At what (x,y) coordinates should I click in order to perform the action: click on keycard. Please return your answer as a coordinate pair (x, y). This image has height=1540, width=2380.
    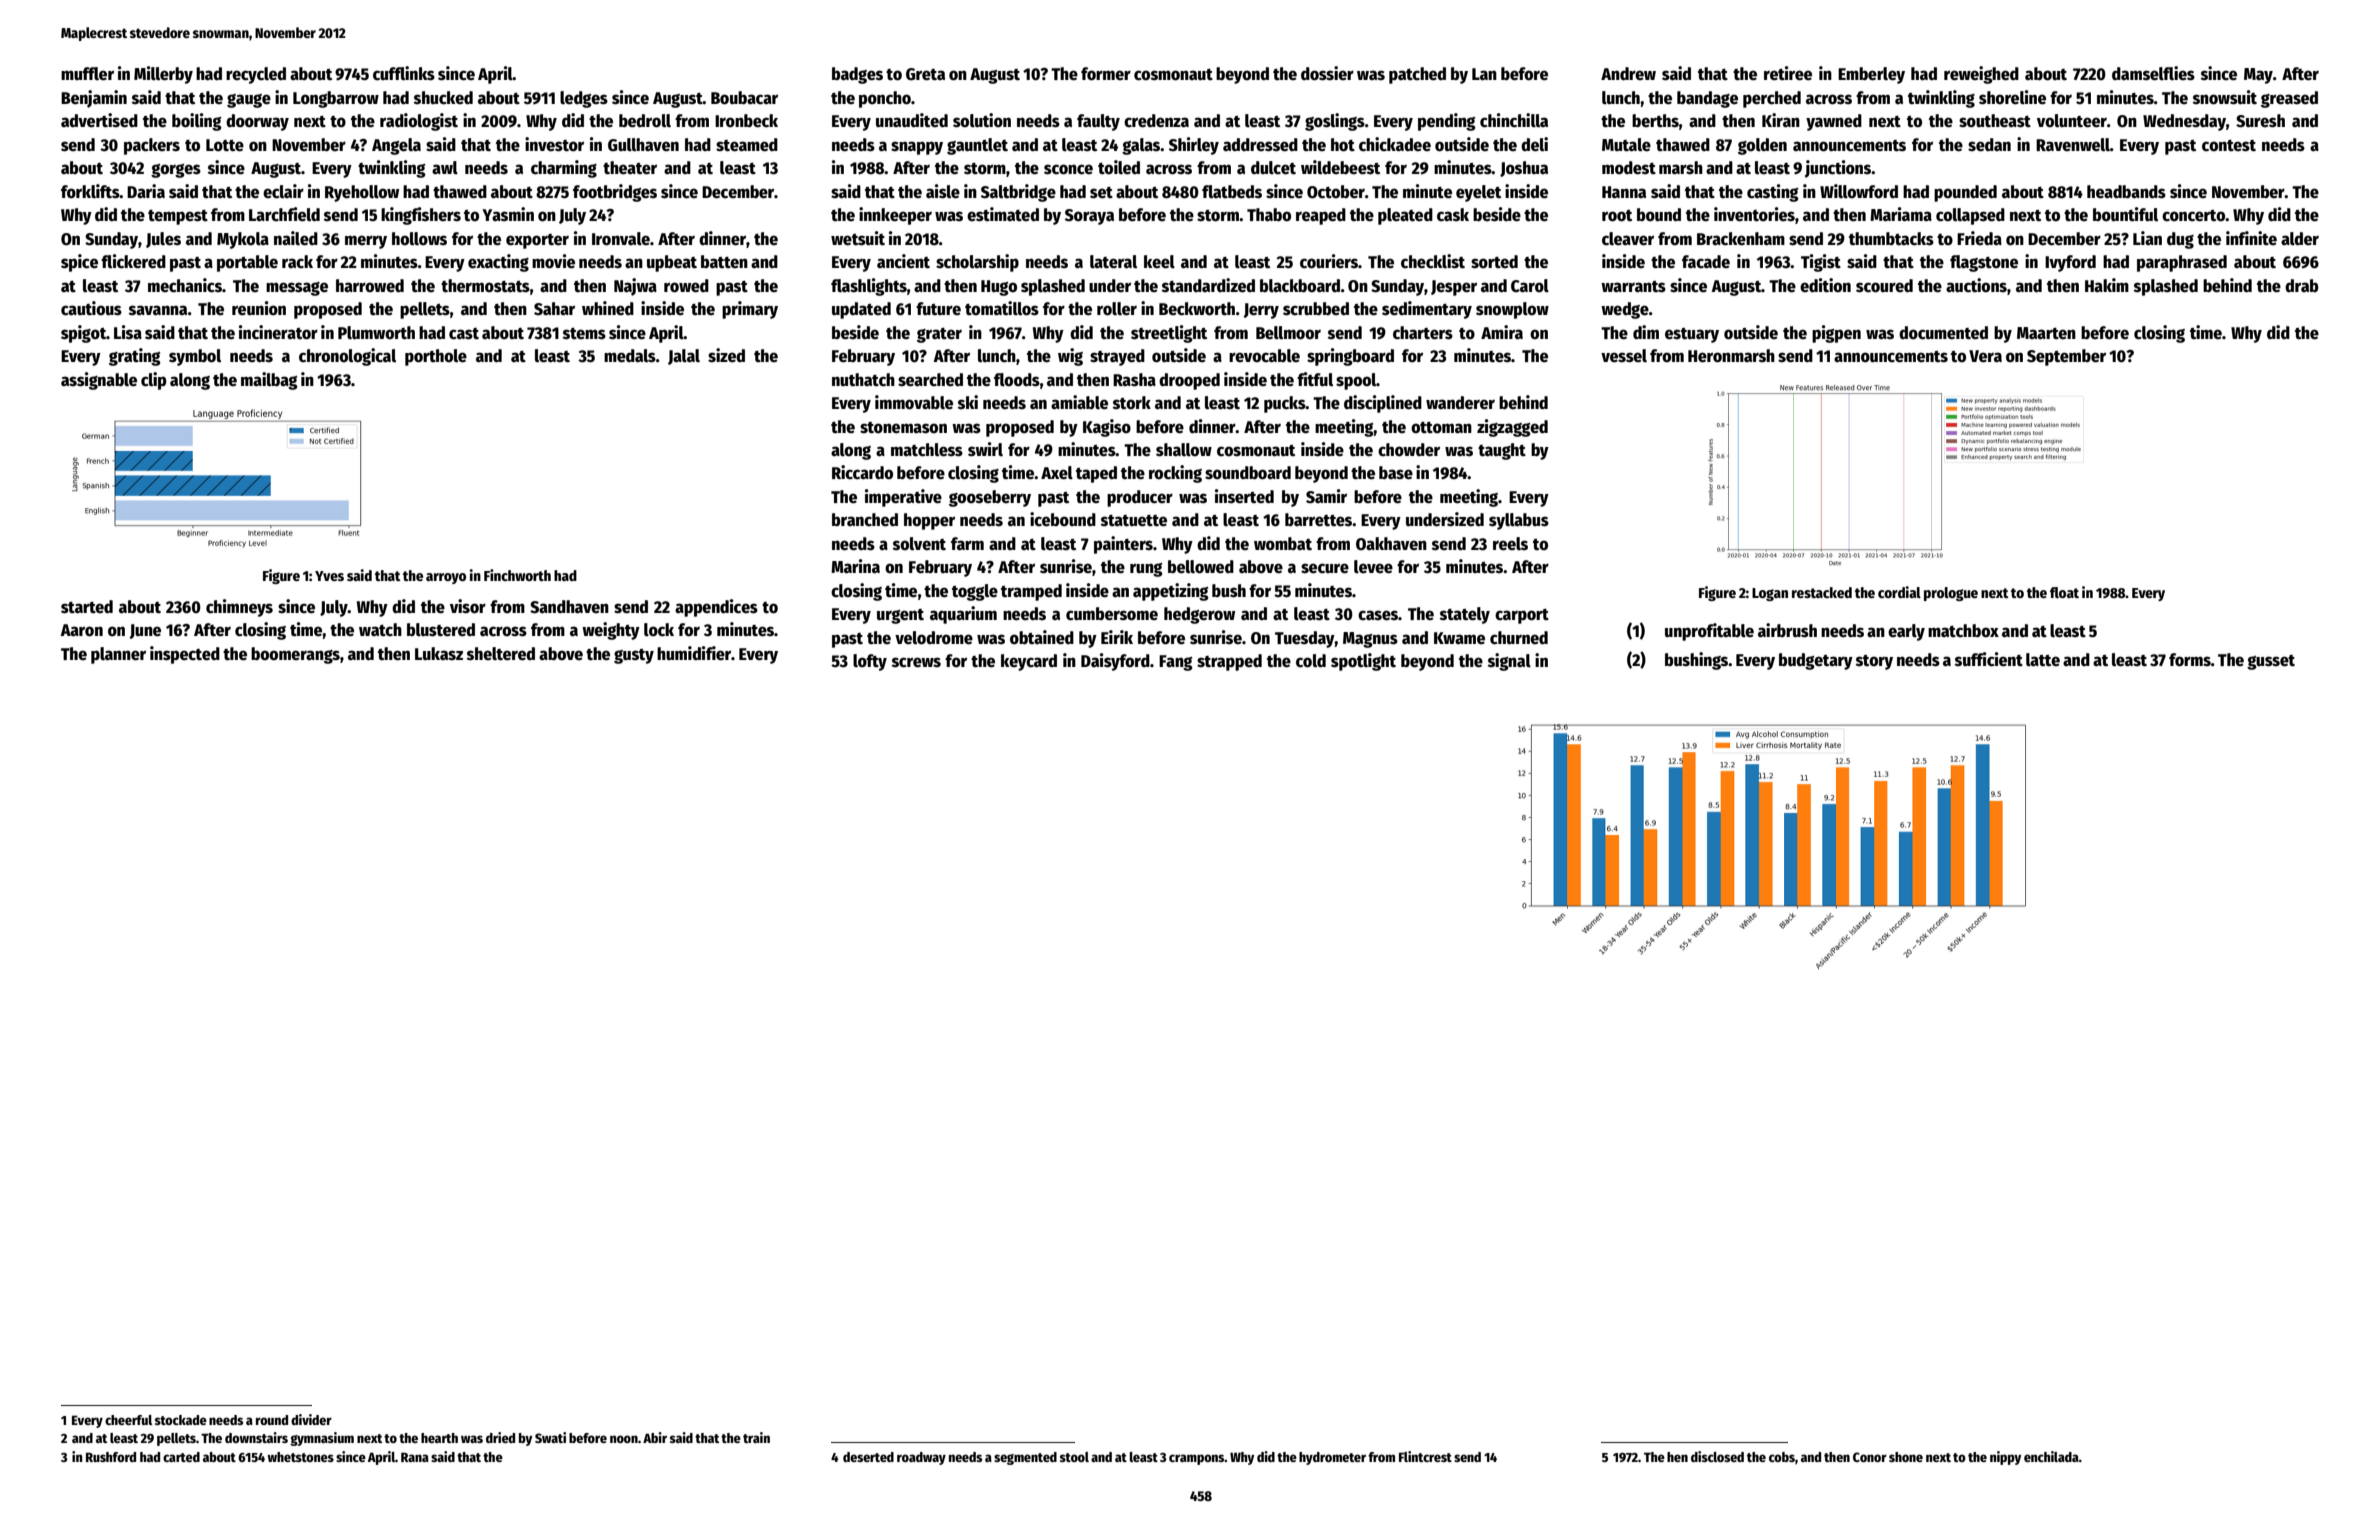
    Looking at the image, I should click on (1029, 662).
